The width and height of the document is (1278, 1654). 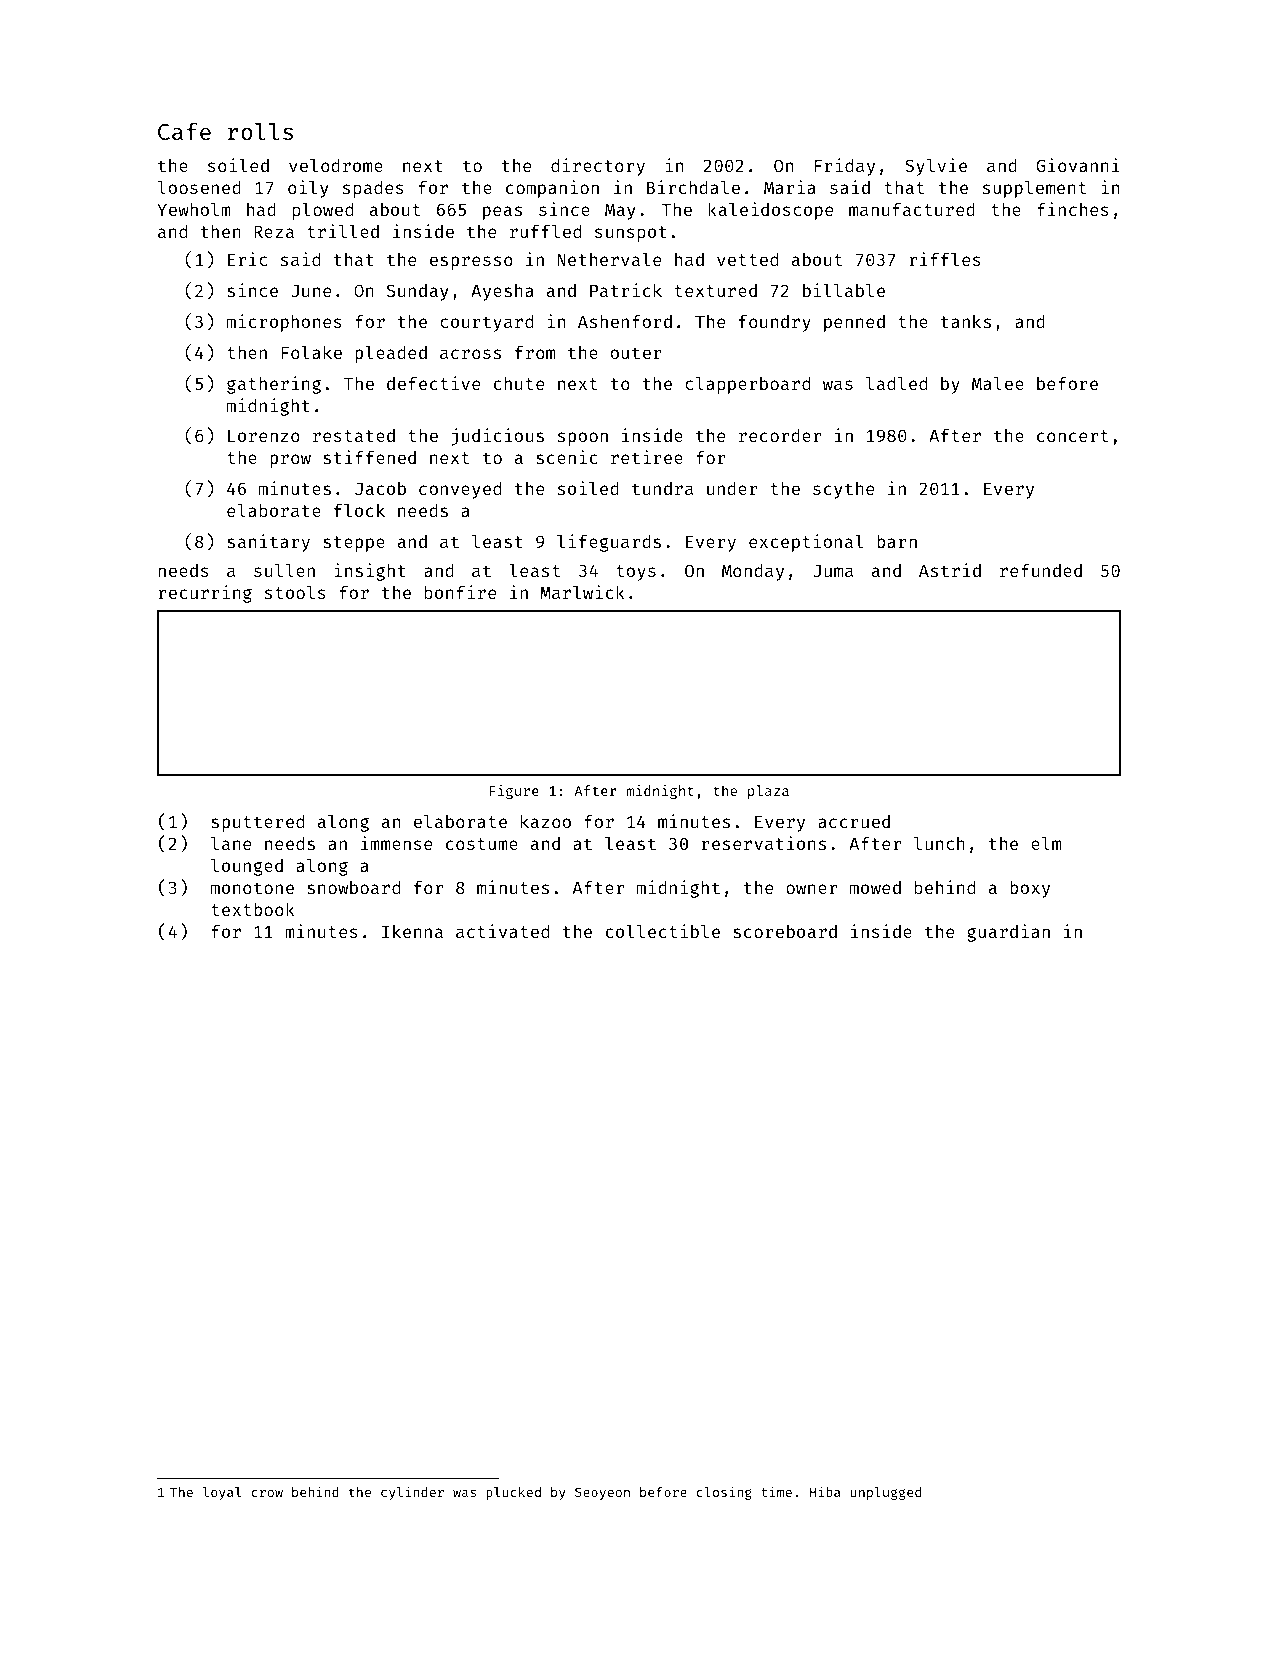 What do you see at coordinates (663, 931) in the document?
I see `collectible` at bounding box center [663, 931].
